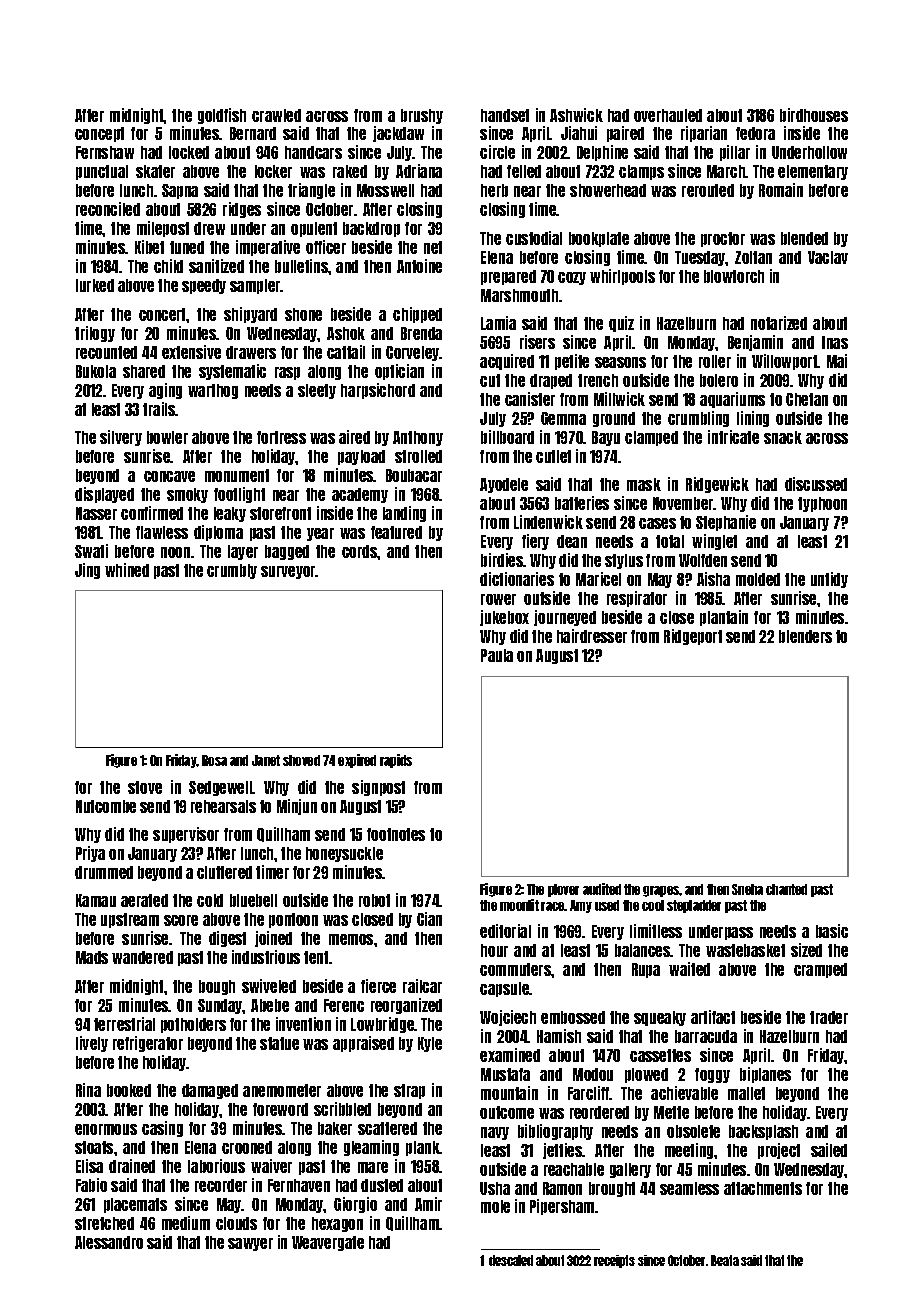  I want to click on grapes, so click(661, 891).
